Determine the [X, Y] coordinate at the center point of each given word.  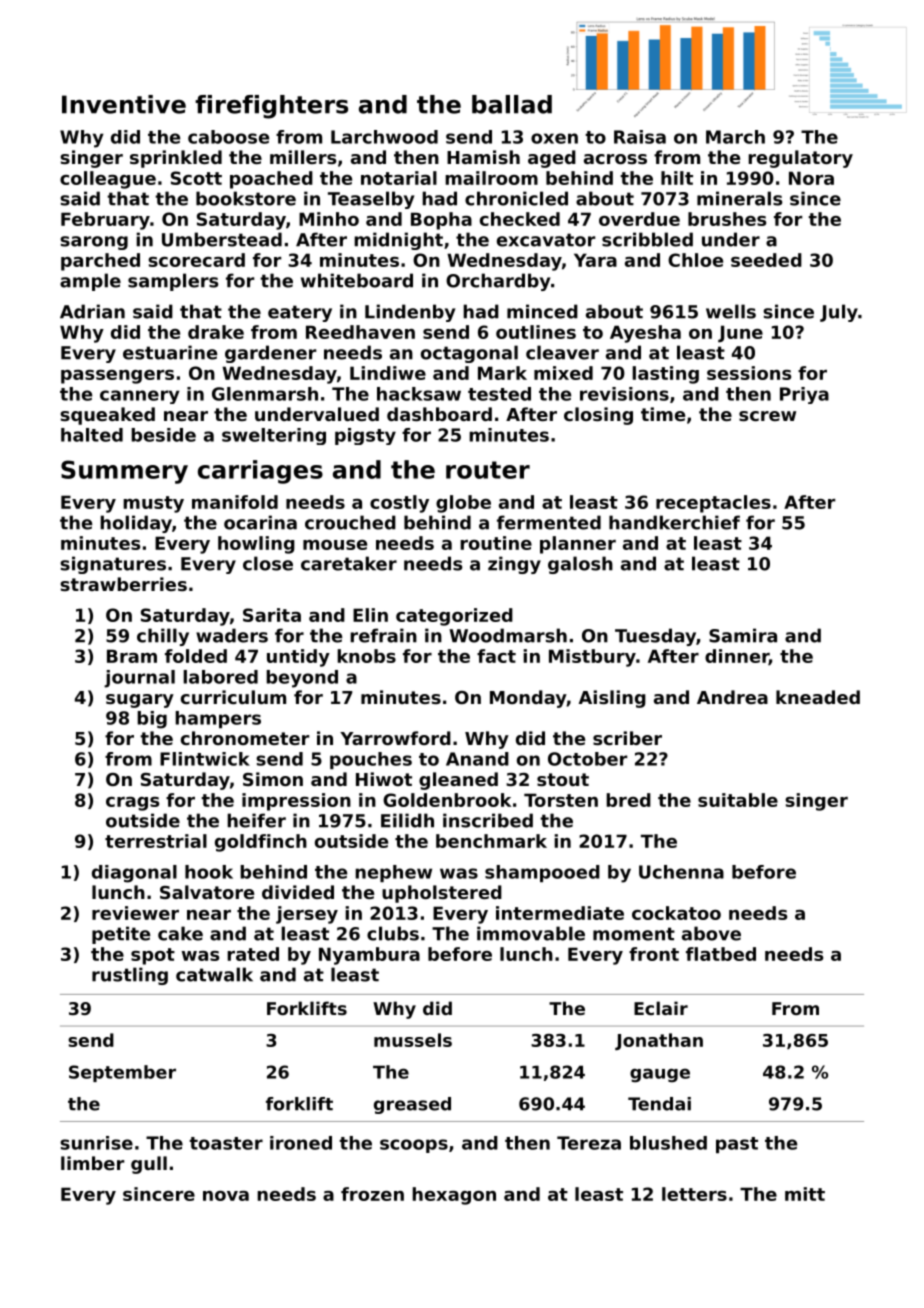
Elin [370, 615]
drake [216, 332]
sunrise [96, 1143]
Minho [329, 219]
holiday [136, 524]
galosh [580, 565]
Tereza [589, 1143]
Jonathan [659, 1041]
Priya [804, 395]
